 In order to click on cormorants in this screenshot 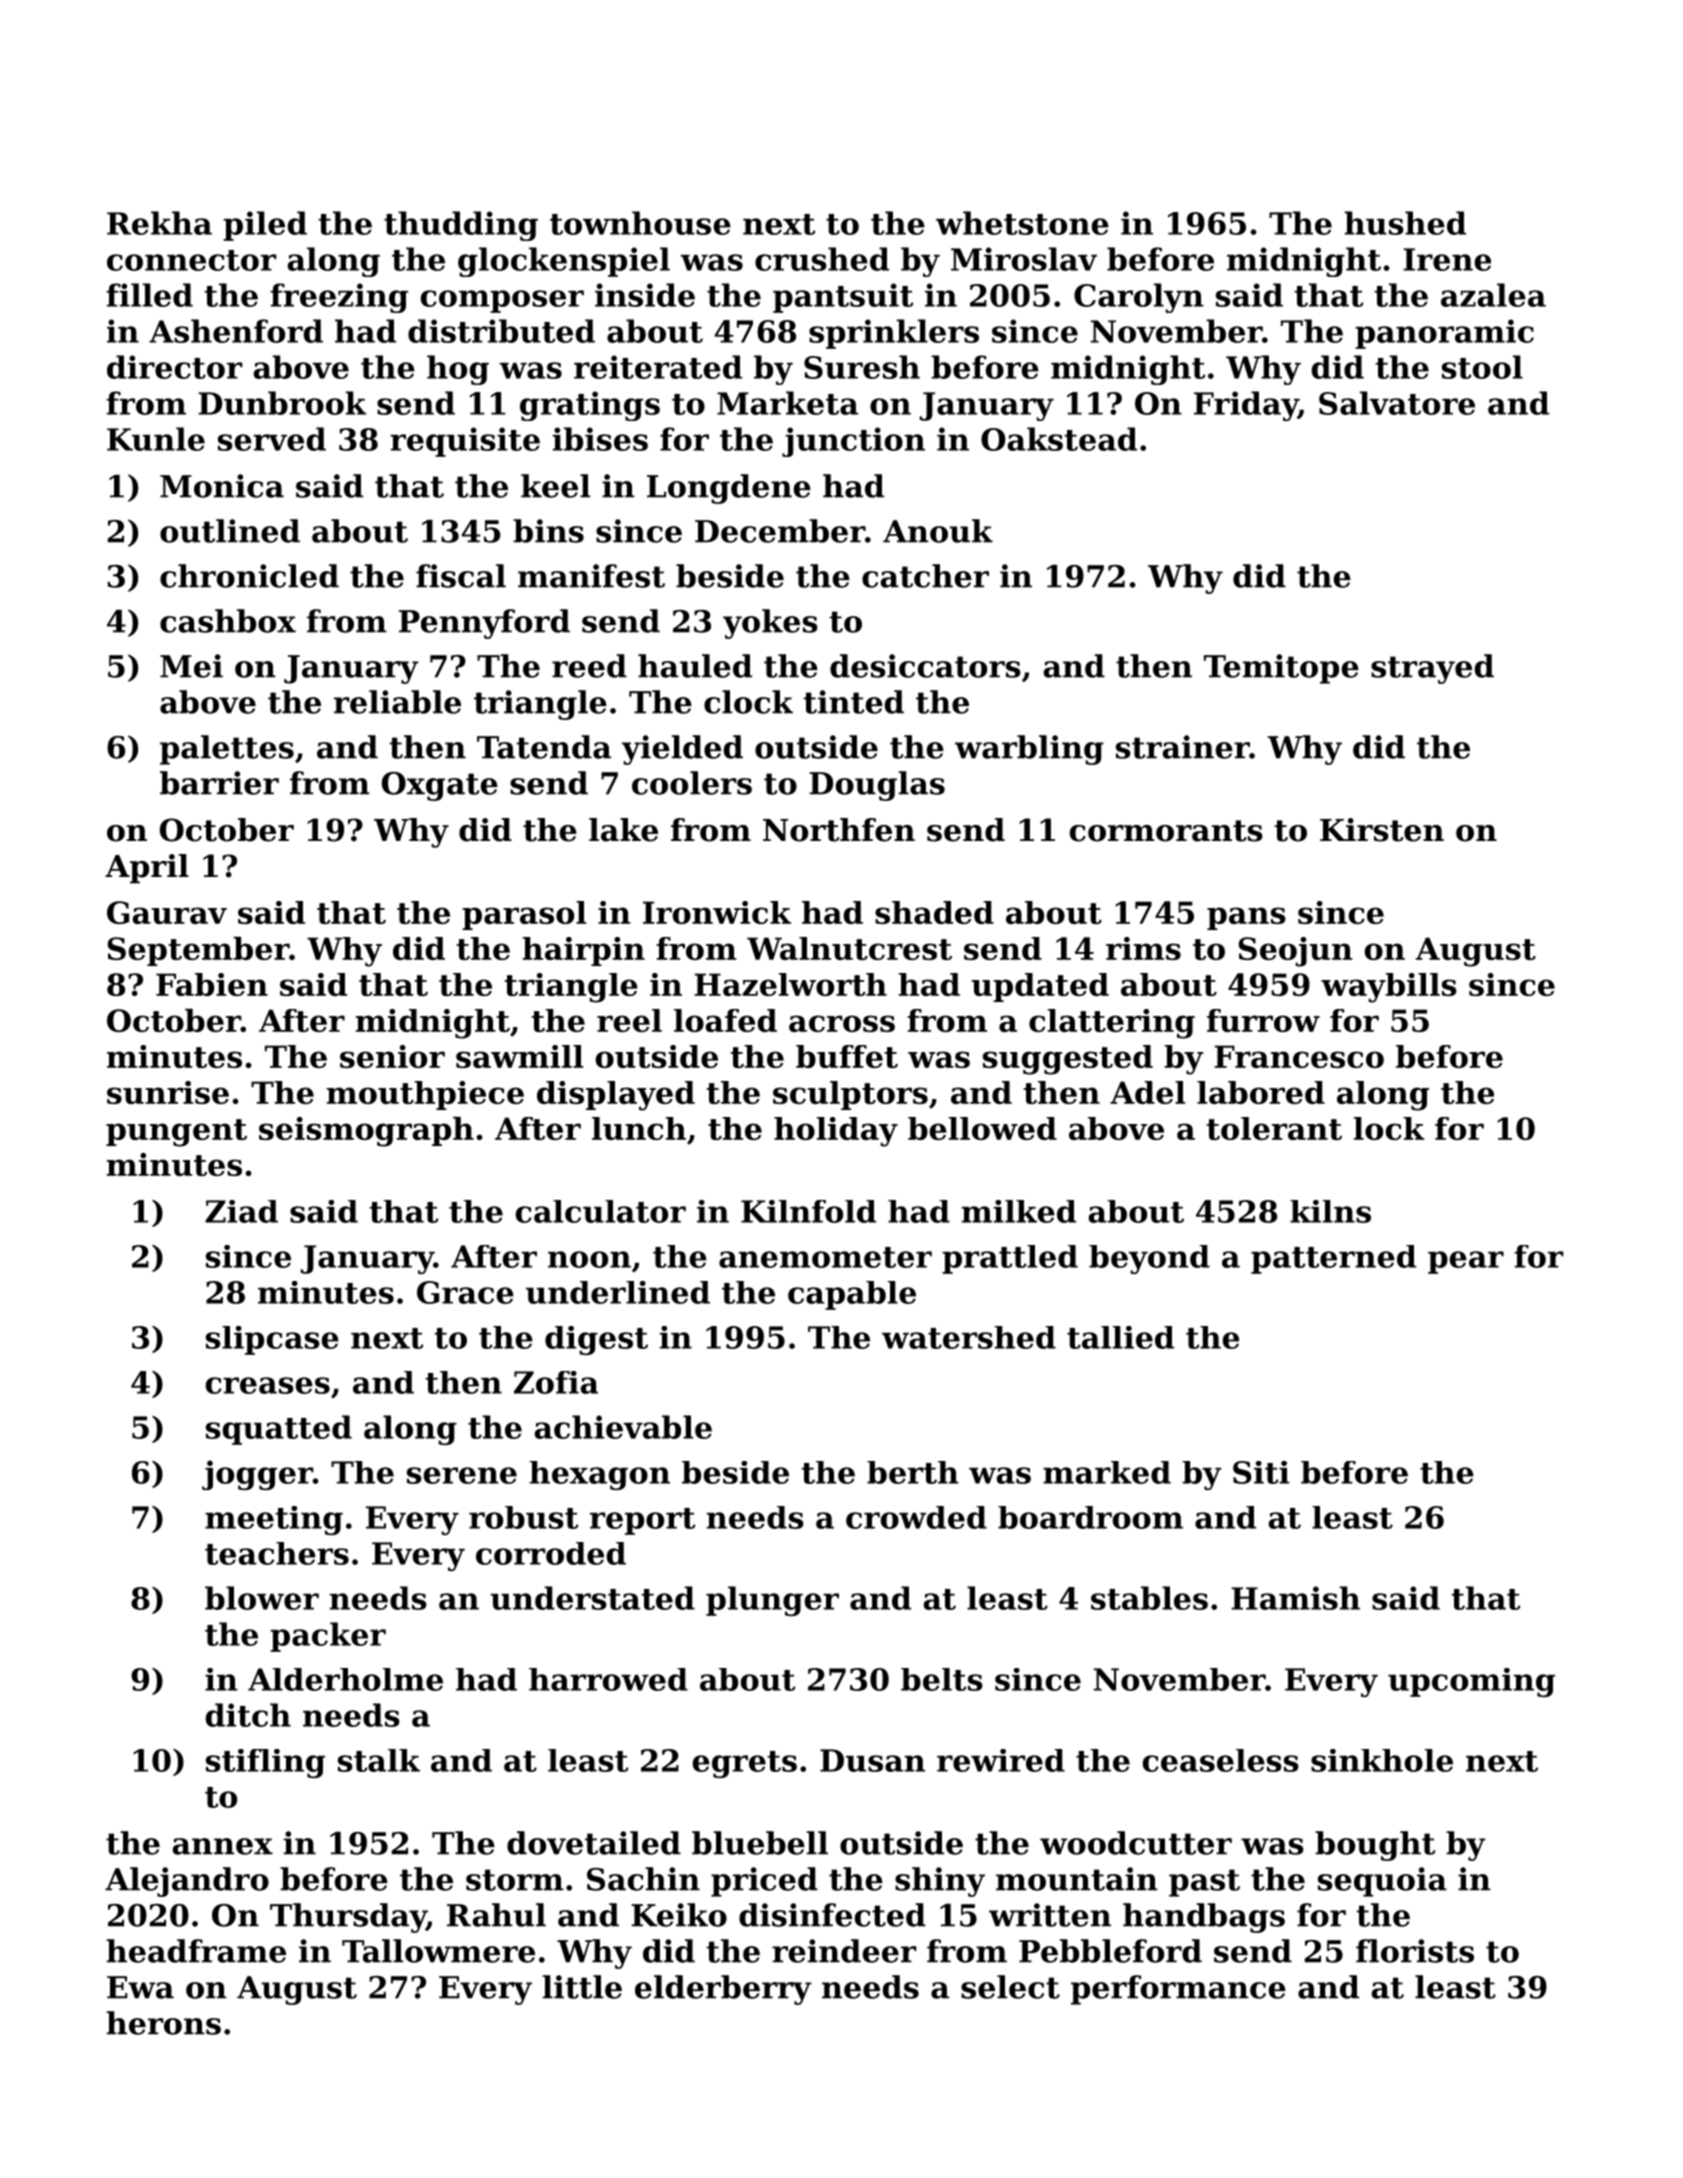, I will do `click(1166, 831)`.
